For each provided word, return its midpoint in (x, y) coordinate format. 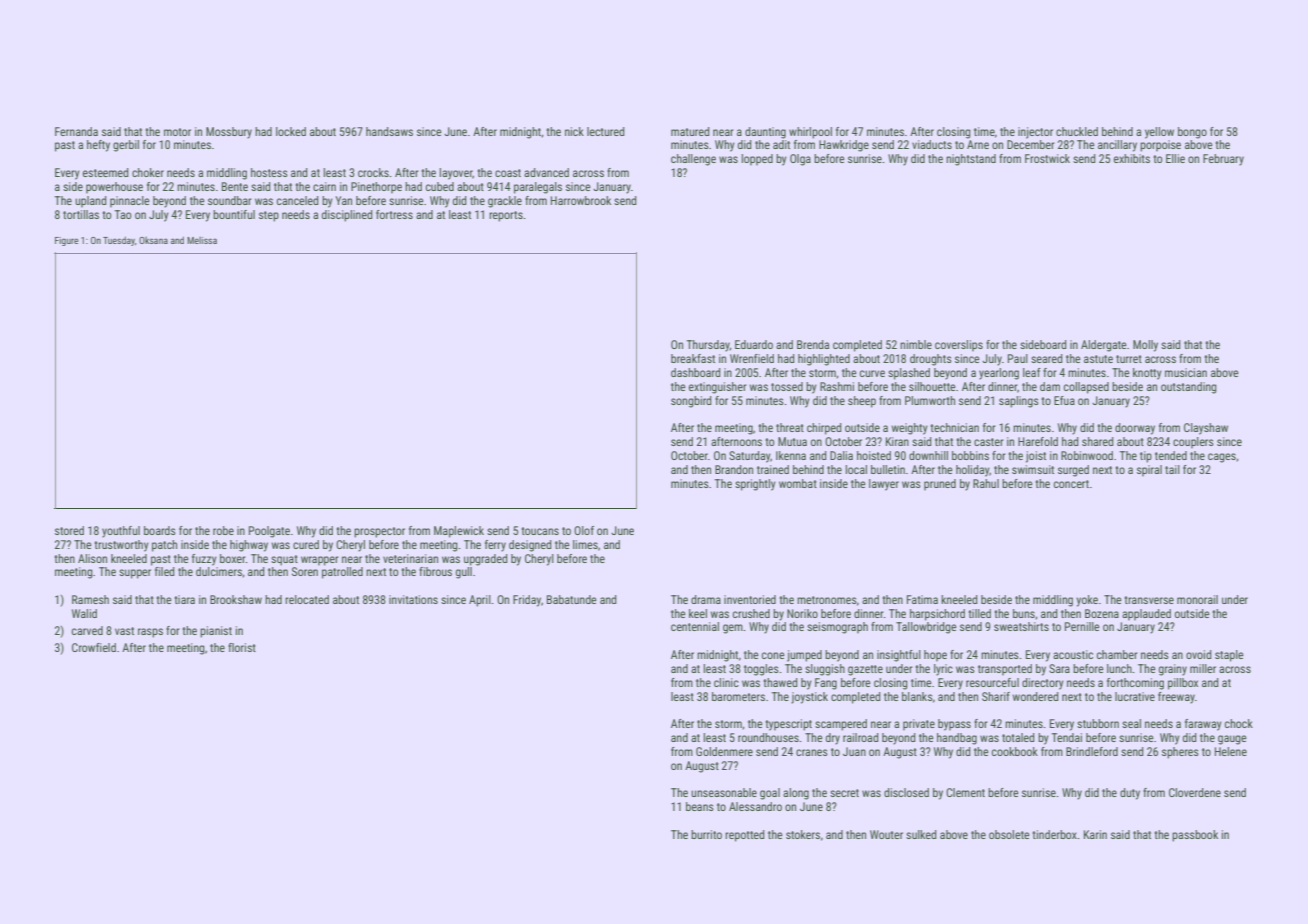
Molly (1145, 346)
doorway (1135, 429)
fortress (394, 214)
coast (508, 173)
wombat (798, 483)
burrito (706, 834)
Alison (92, 558)
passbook (1195, 836)
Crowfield (94, 647)
